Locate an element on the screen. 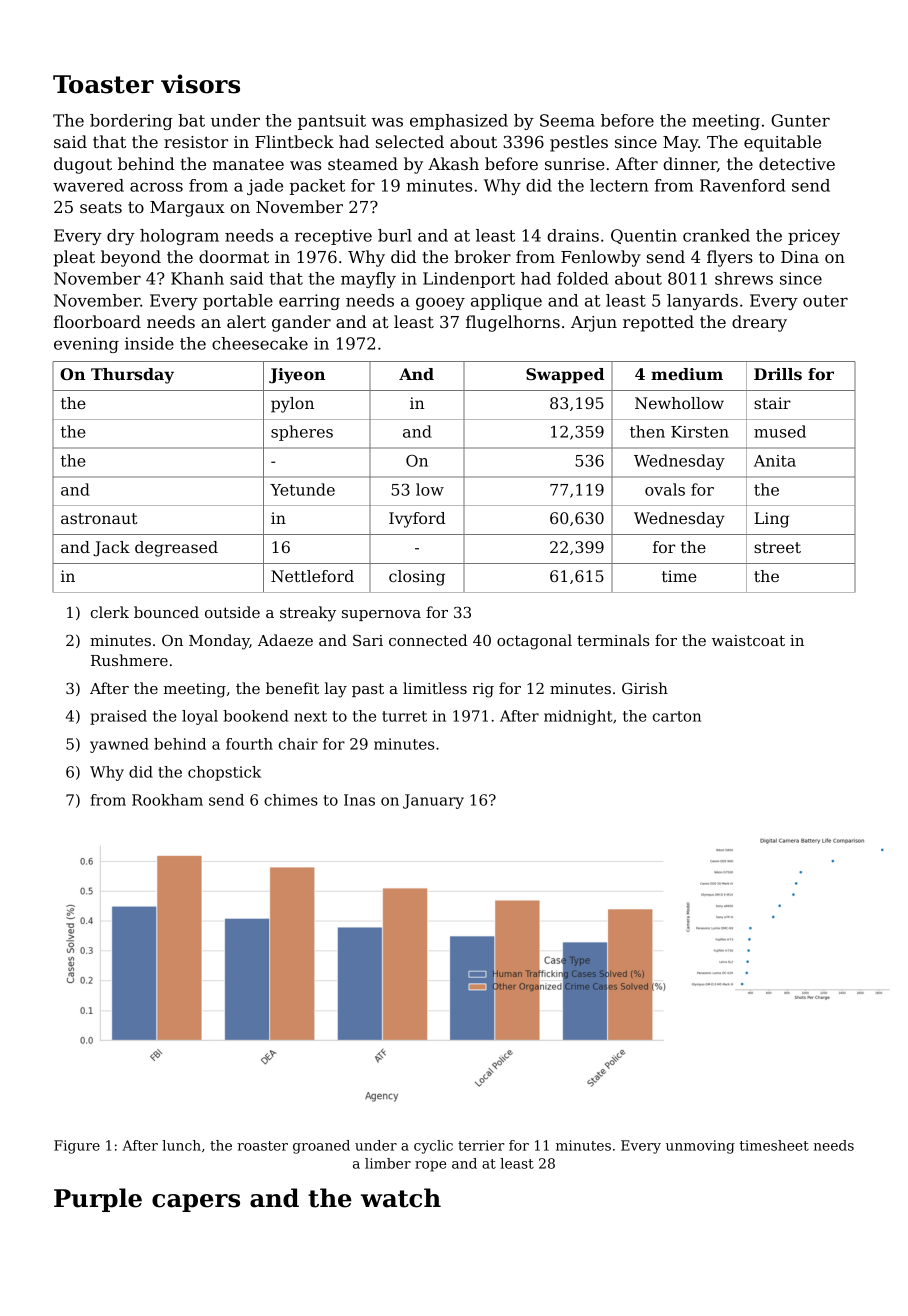  limber is located at coordinates (388, 1163).
